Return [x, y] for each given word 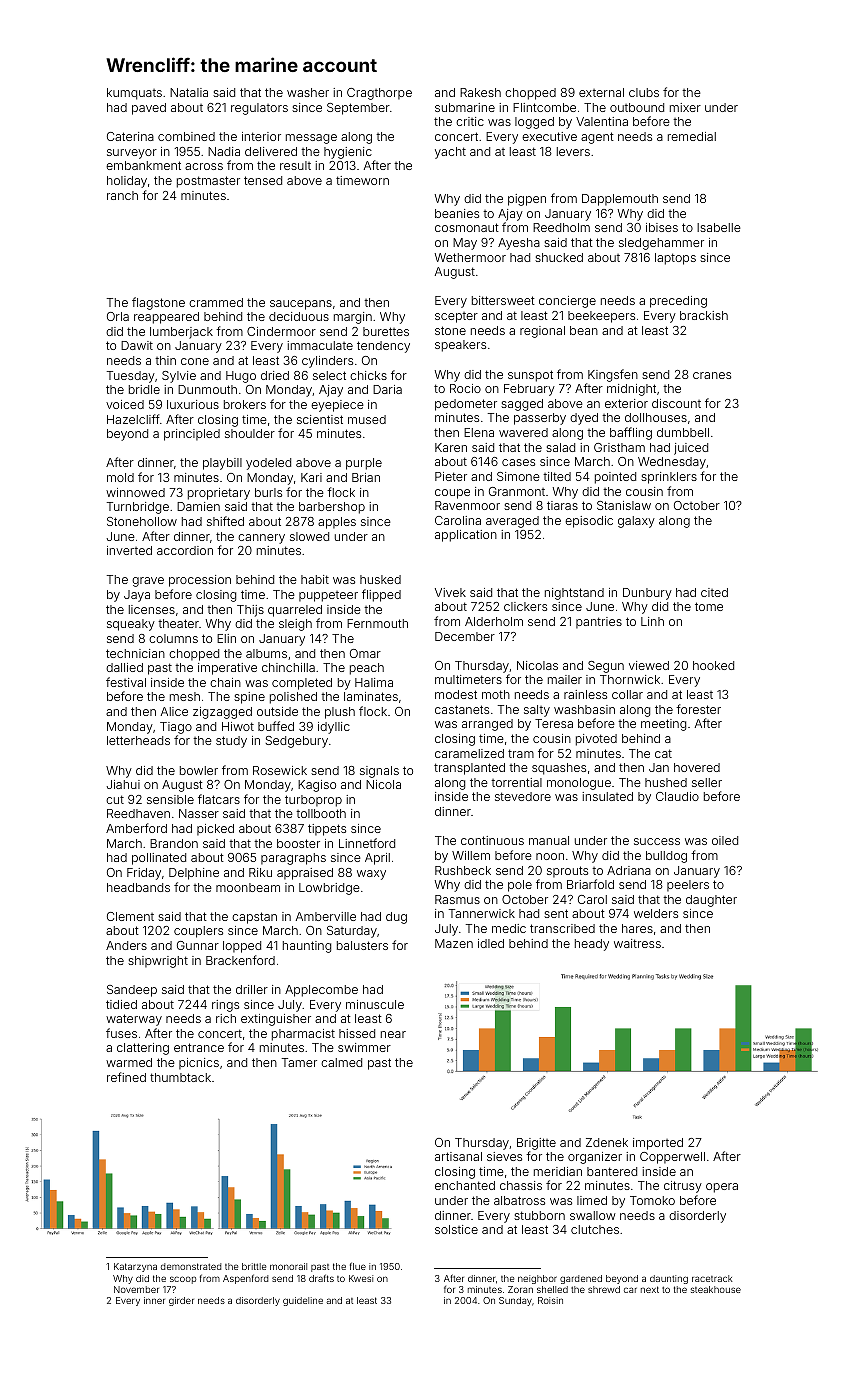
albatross [519, 1200]
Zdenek [607, 1142]
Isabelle [719, 227]
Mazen [454, 943]
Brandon [174, 843]
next [650, 1289]
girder [181, 1301]
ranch [122, 195]
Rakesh [480, 92]
